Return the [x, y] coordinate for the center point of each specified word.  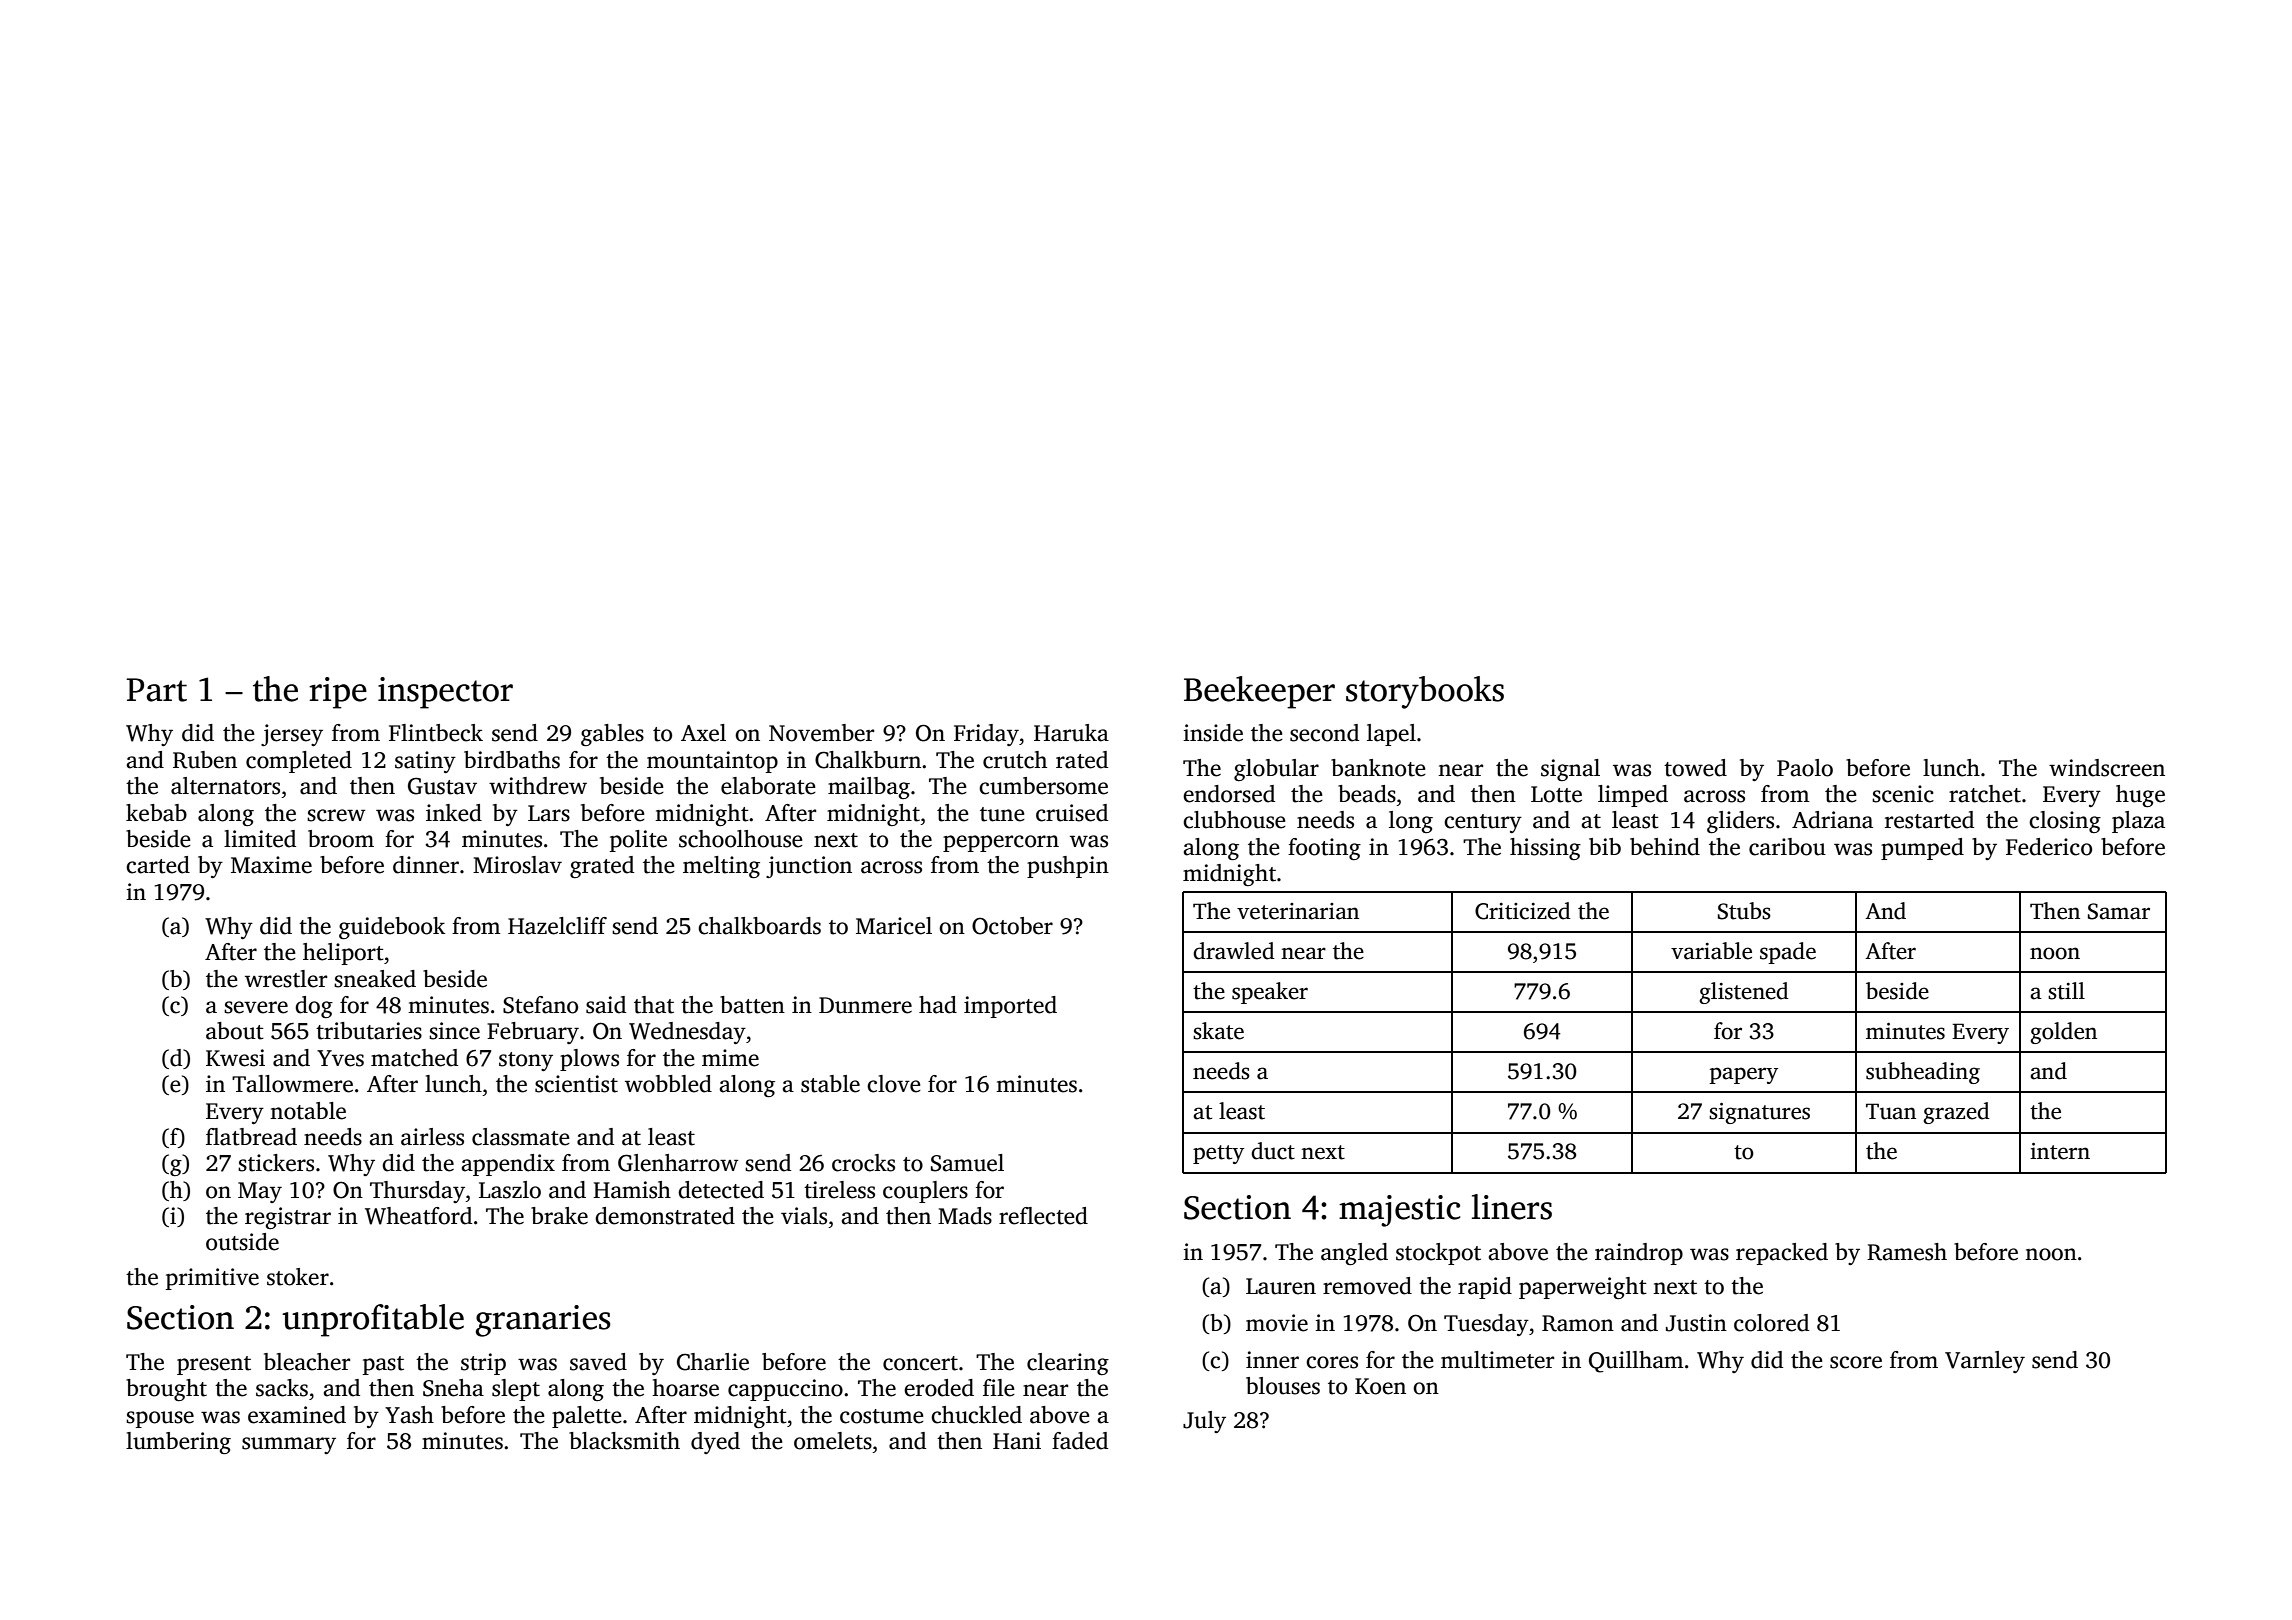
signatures [1759, 1113]
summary [289, 1445]
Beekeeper [1259, 692]
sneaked [375, 979]
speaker [1270, 993]
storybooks [1425, 692]
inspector [445, 693]
